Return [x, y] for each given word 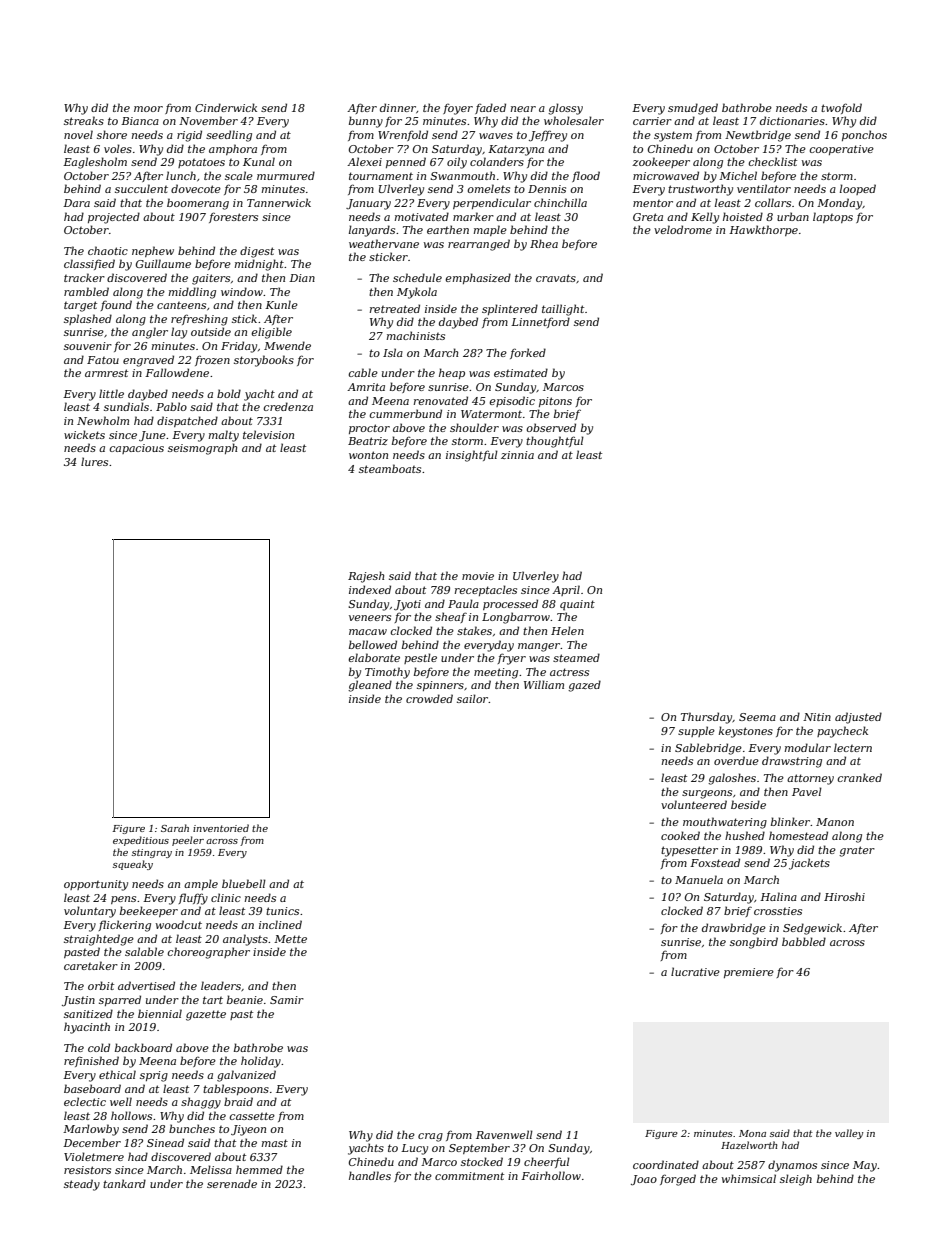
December [92, 1142]
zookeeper [661, 162]
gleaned [370, 686]
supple [696, 731]
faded [490, 108]
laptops [833, 217]
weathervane [384, 243]
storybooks [264, 361]
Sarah [175, 828]
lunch [181, 175]
